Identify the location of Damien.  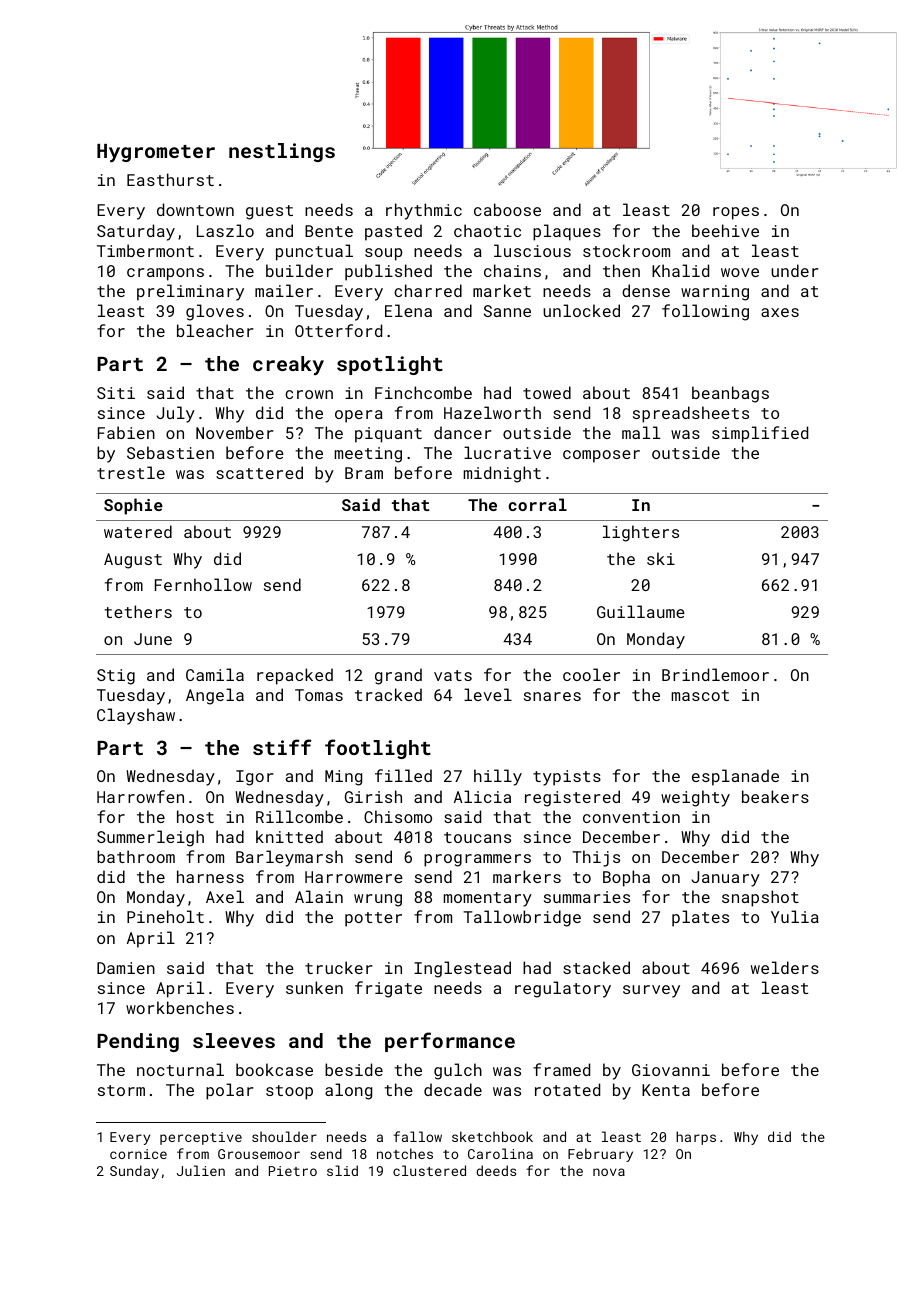
(126, 968).
